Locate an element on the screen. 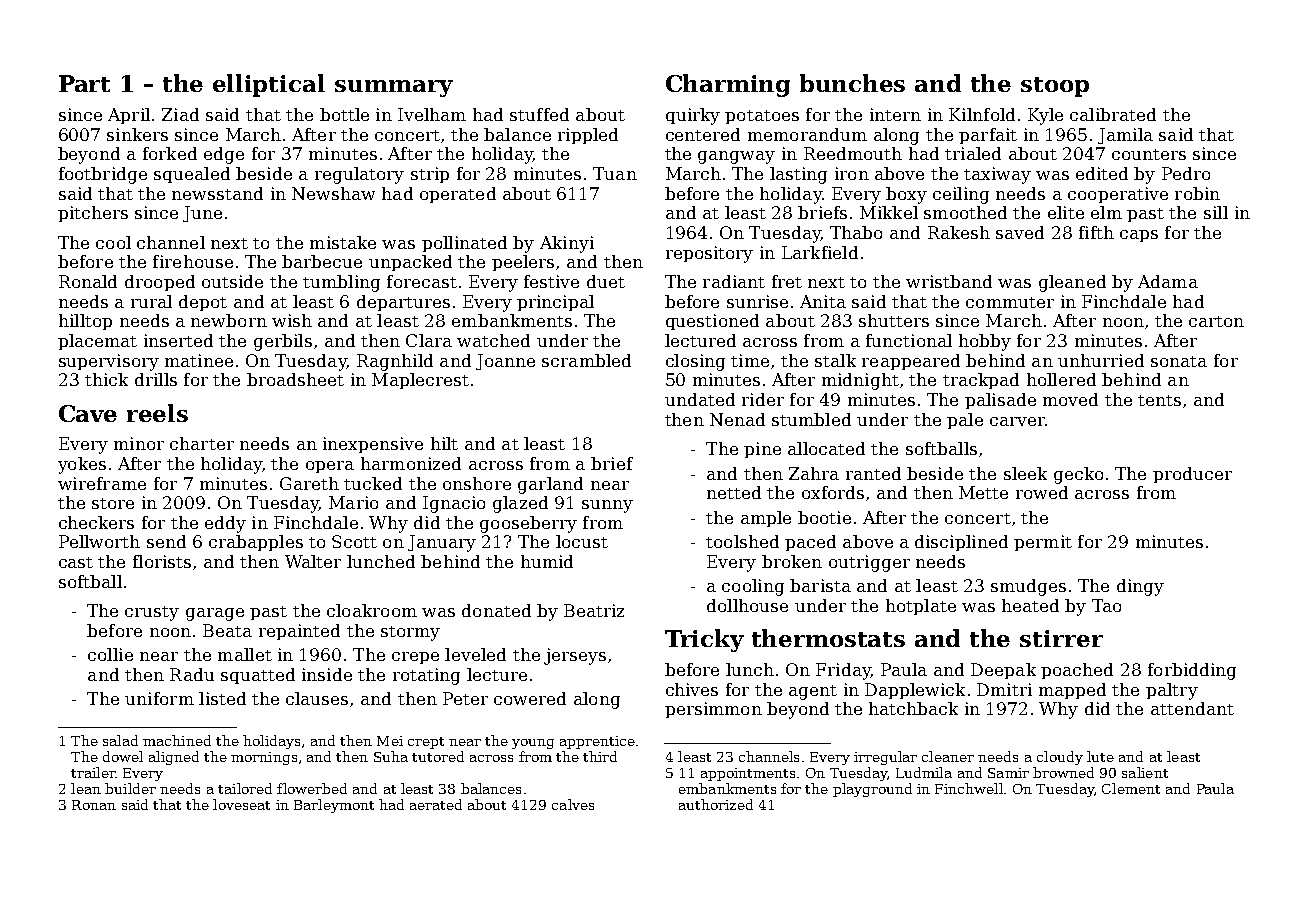  cloakroom is located at coordinates (372, 610).
